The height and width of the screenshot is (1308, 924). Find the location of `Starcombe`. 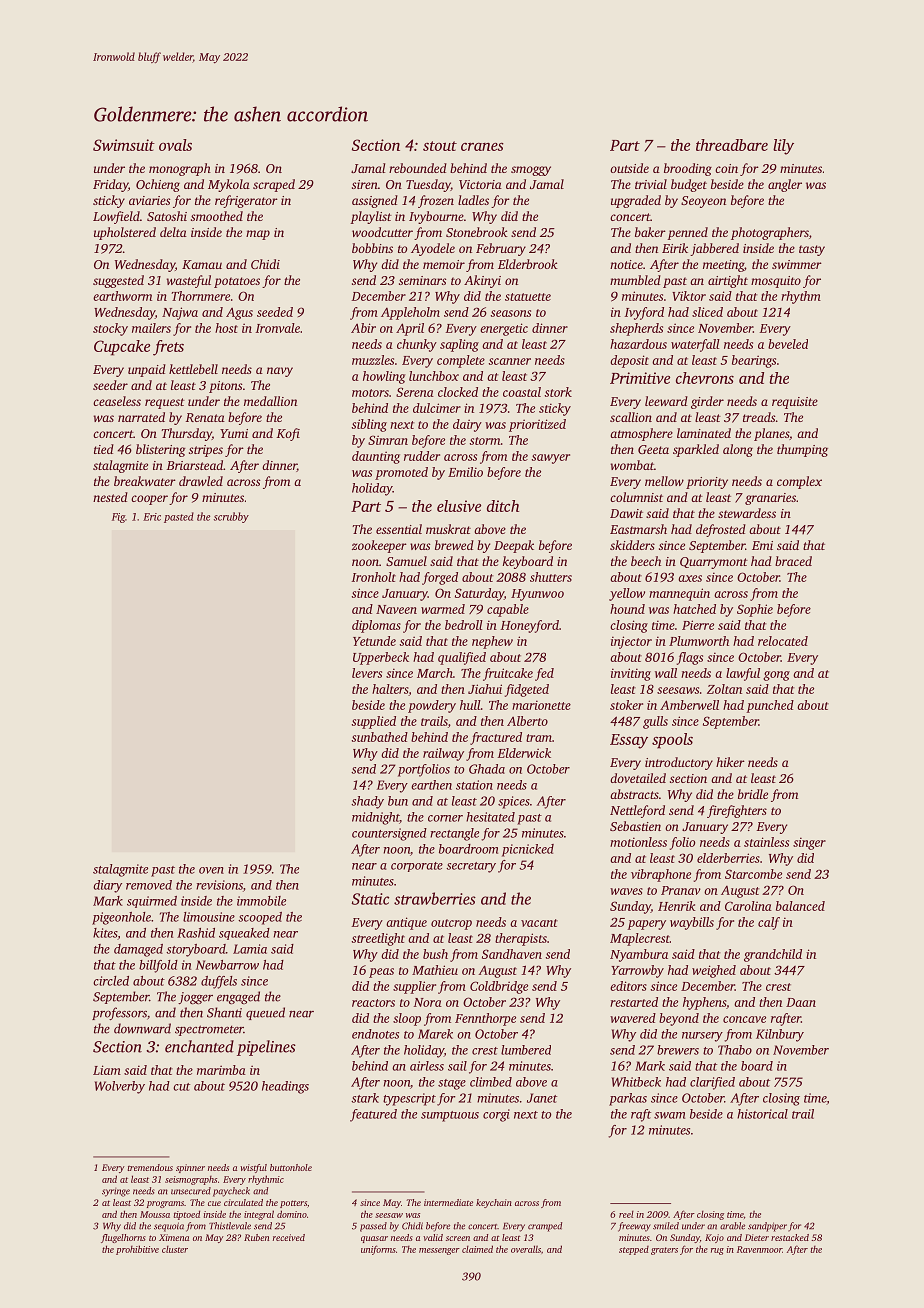

Starcombe is located at coordinates (753, 874).
